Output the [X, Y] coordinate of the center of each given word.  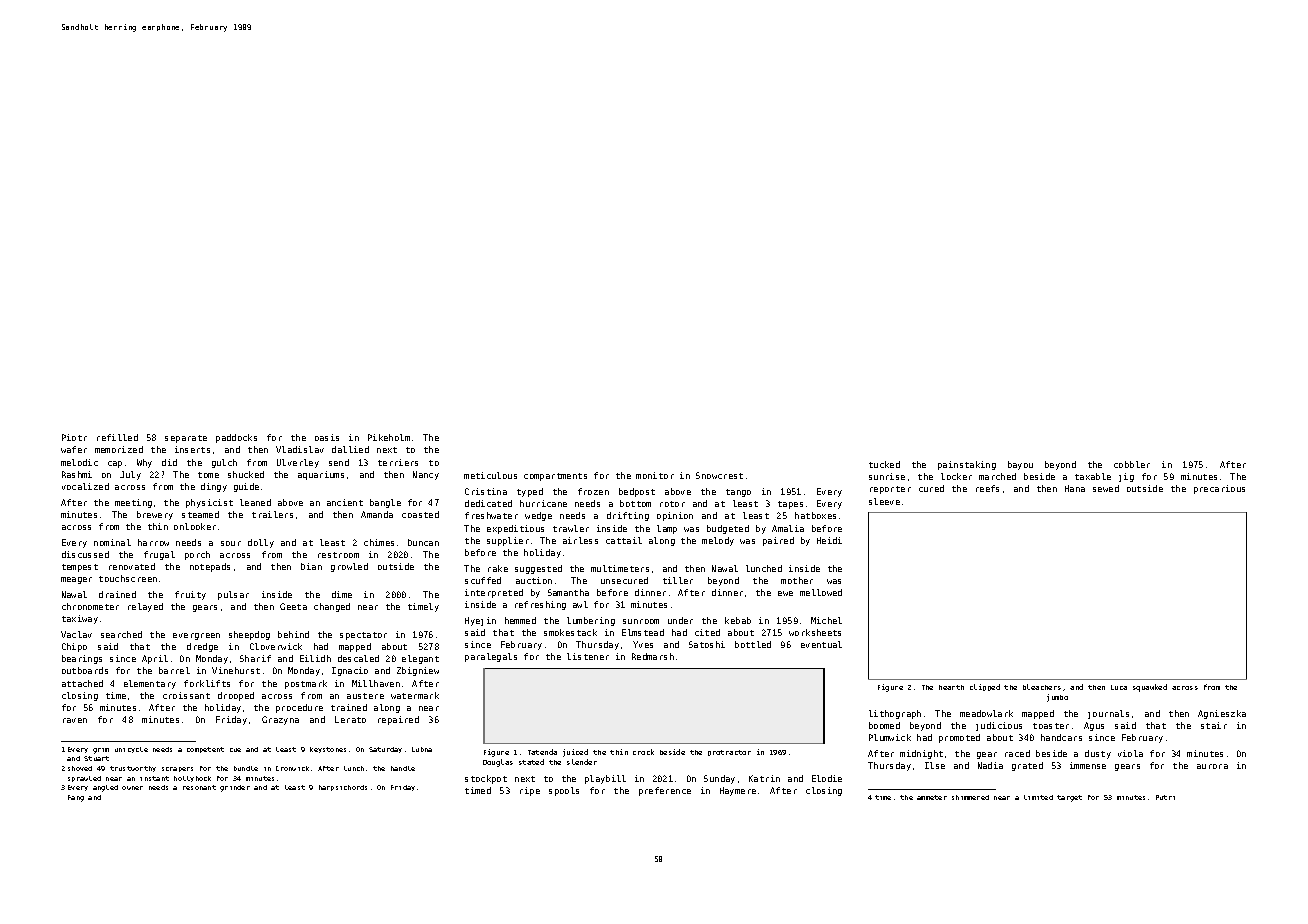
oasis [327, 437]
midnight [921, 754]
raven [75, 720]
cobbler [1132, 464]
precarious [1219, 489]
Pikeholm [389, 437]
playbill [605, 779]
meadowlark [986, 713]
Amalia [788, 528]
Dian [311, 566]
